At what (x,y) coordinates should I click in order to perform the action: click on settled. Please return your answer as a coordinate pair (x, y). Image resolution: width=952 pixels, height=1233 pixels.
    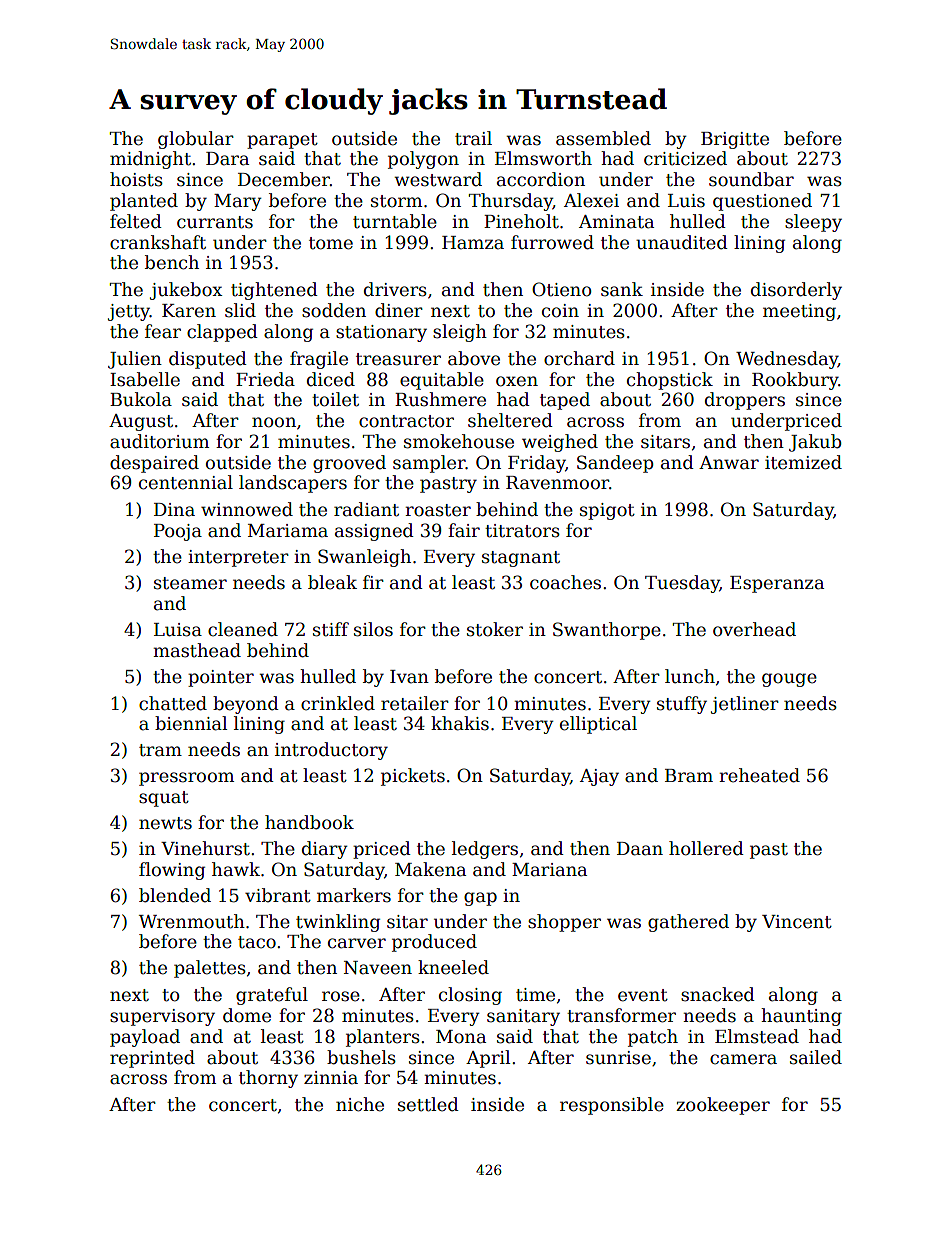
    Looking at the image, I should click on (428, 1104).
